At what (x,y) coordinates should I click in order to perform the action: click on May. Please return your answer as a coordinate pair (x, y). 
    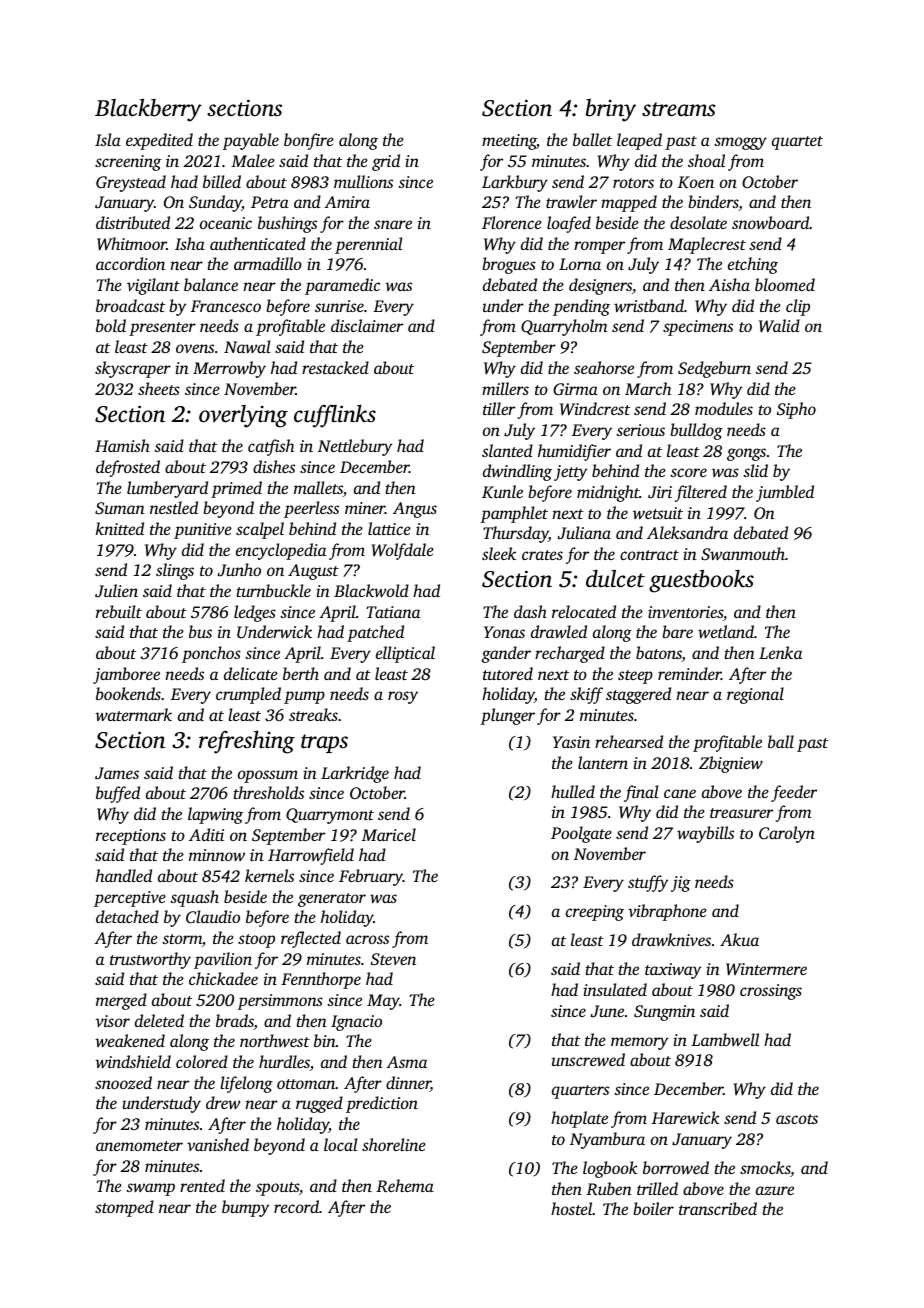
    Looking at the image, I should click on (383, 1002).
